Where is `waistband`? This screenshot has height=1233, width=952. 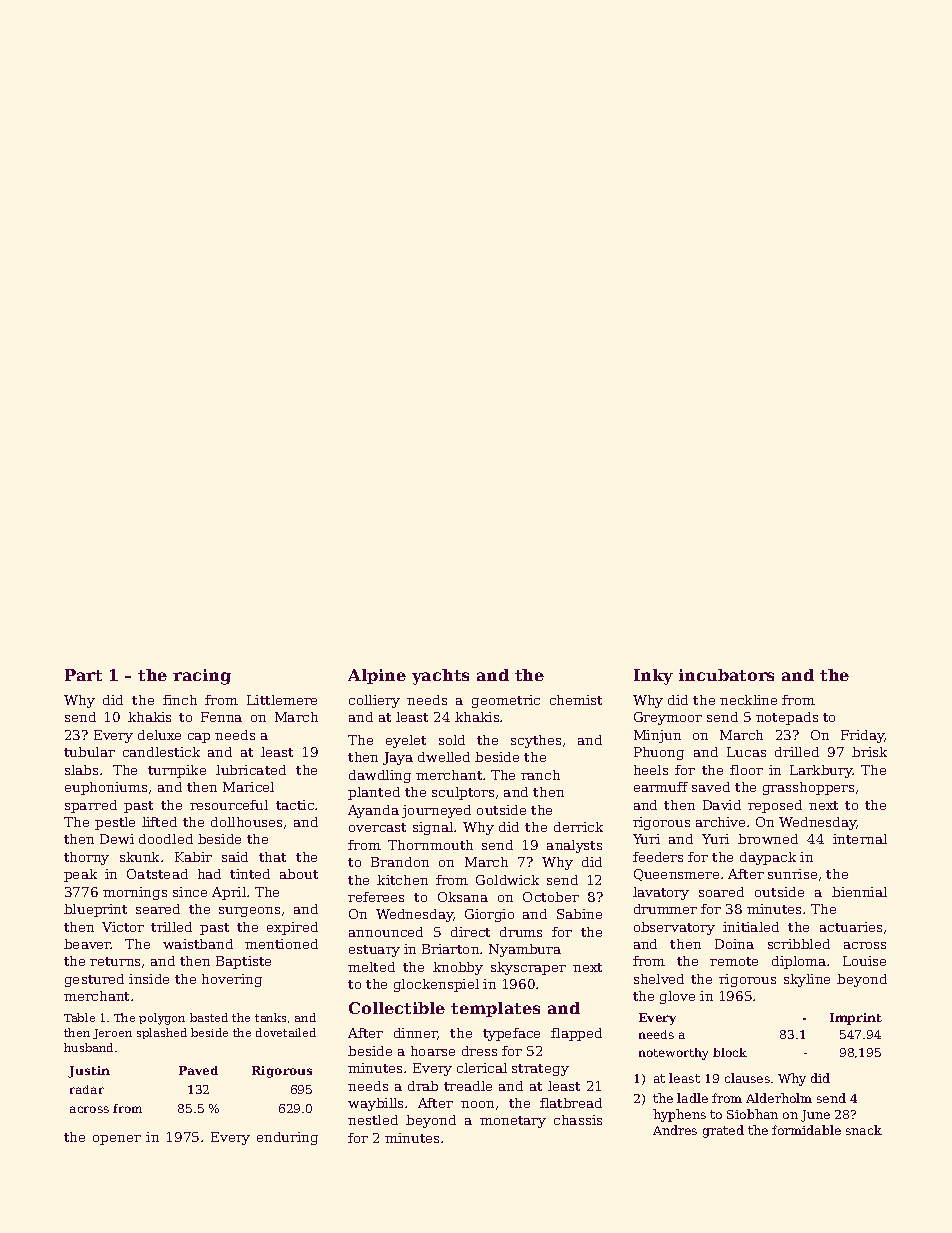 waistband is located at coordinates (198, 944).
